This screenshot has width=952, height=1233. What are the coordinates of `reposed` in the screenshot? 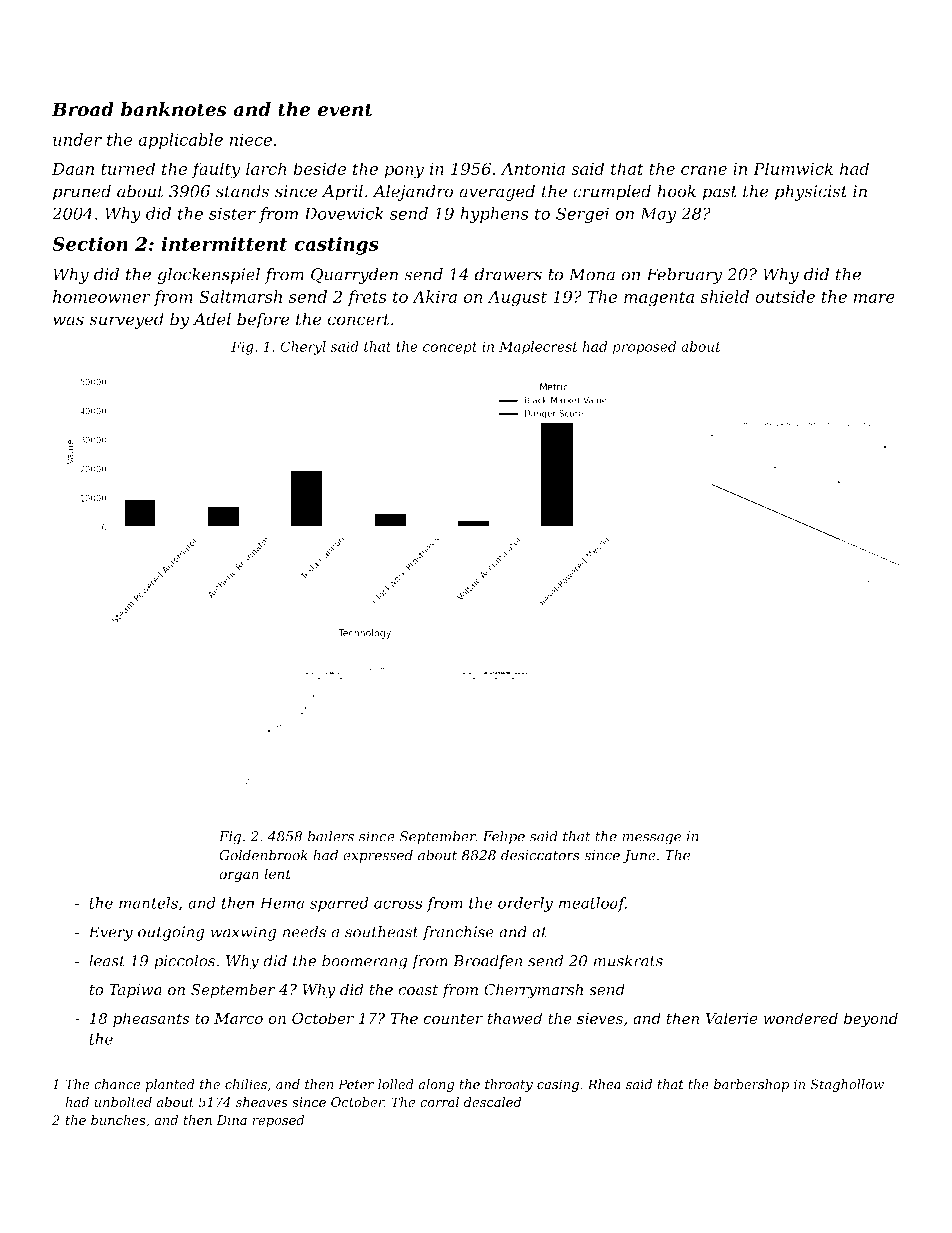 It's located at (278, 1121).
